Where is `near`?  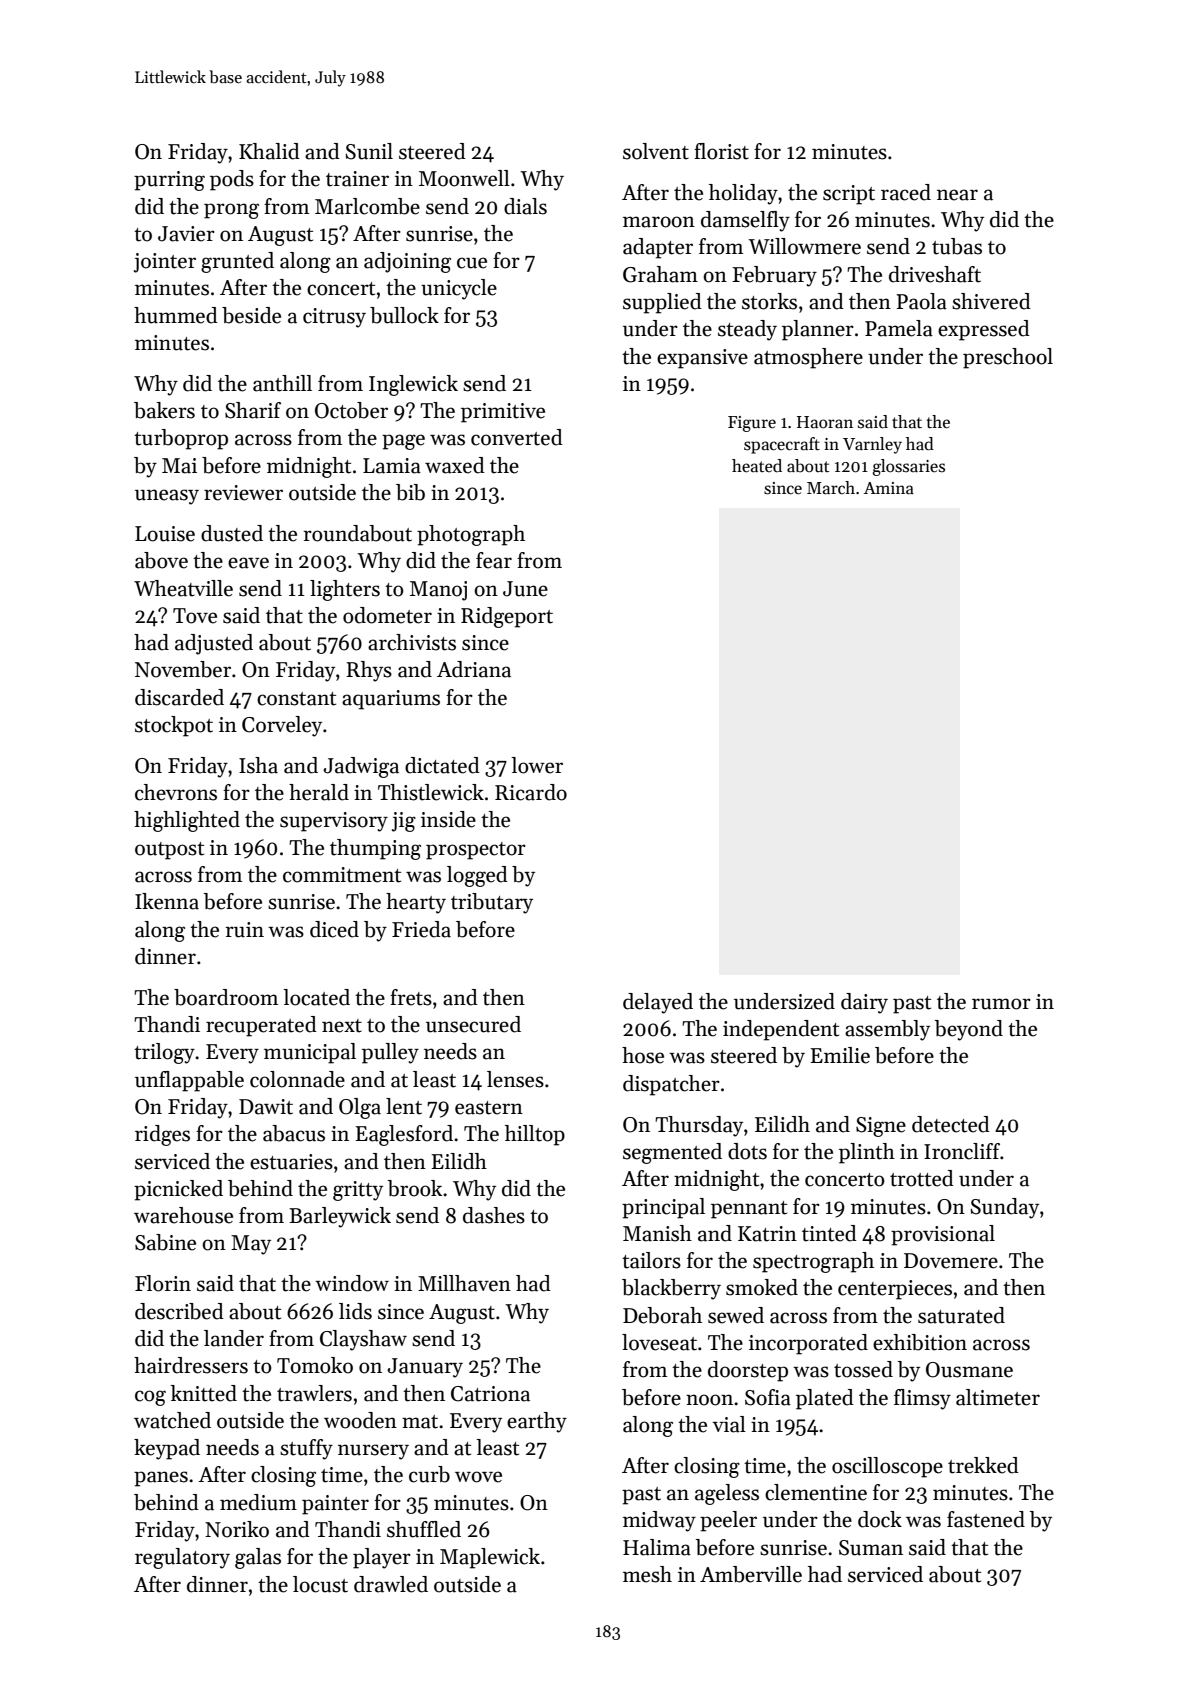
near is located at coordinates (957, 195).
